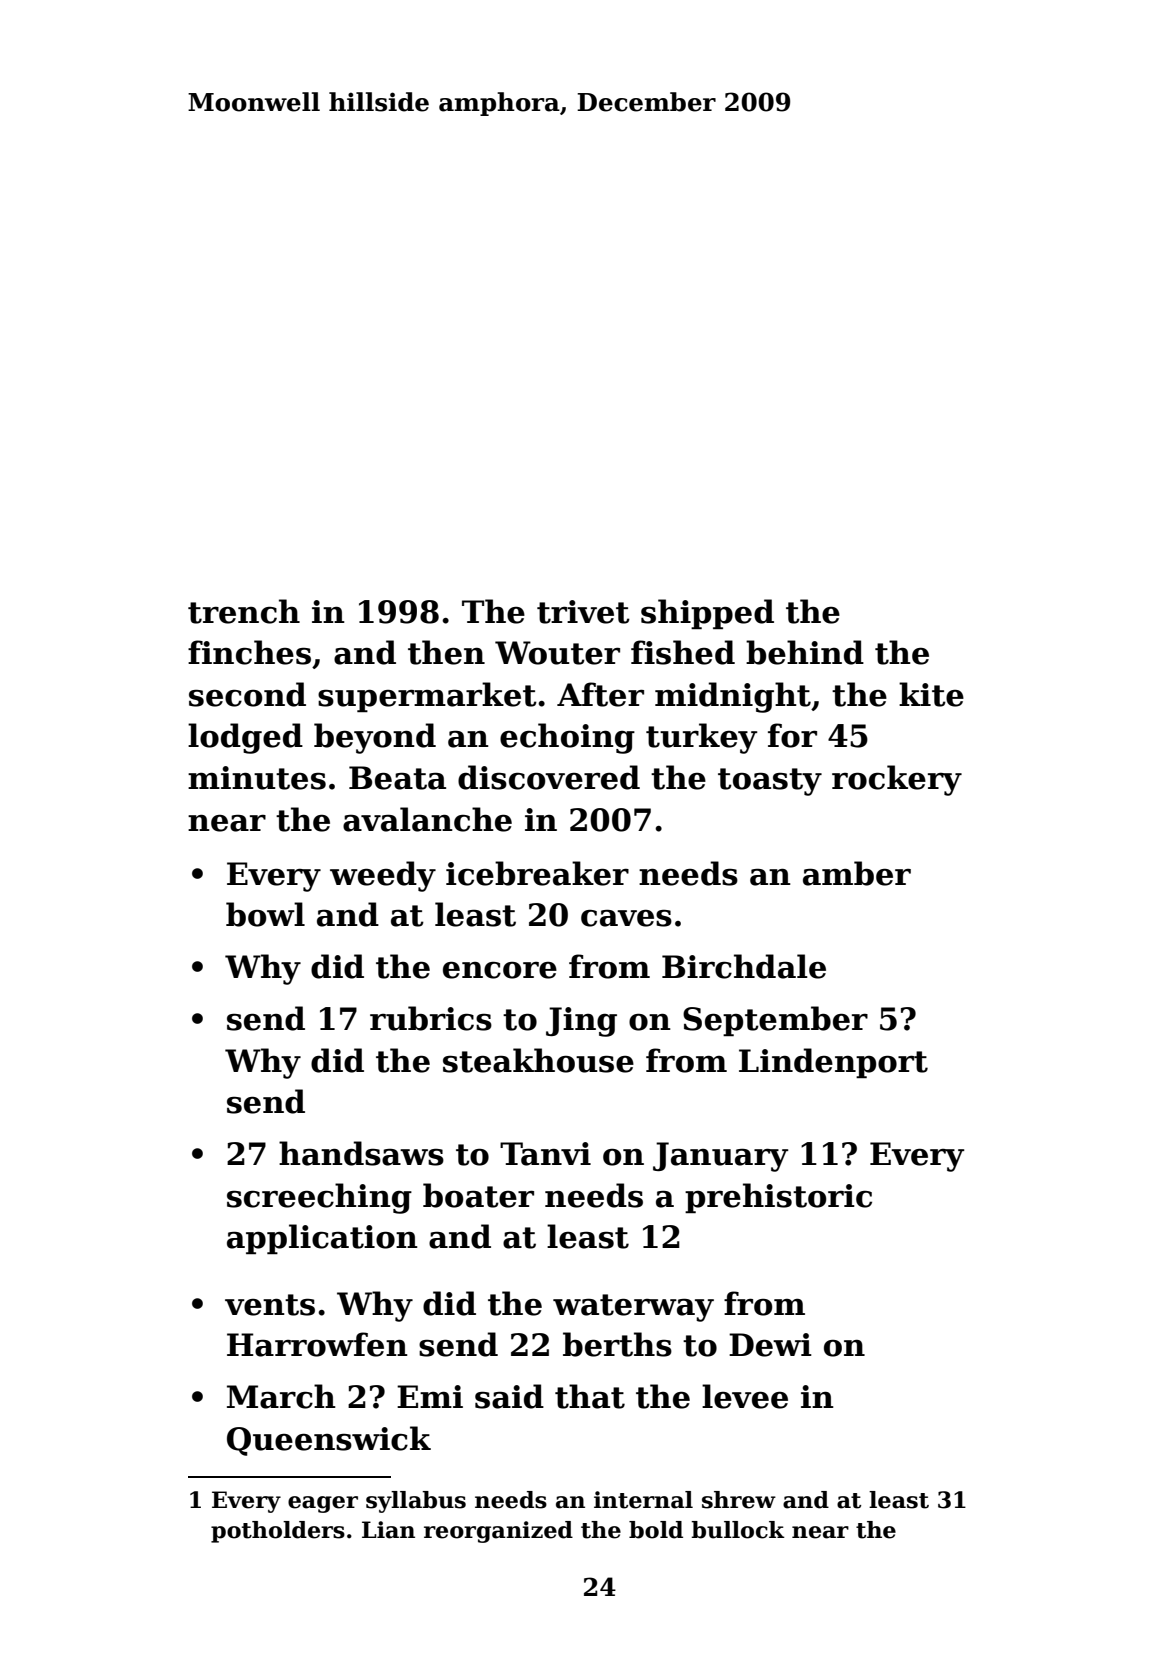 This screenshot has width=1165, height=1654. What do you see at coordinates (707, 614) in the screenshot?
I see `shipped` at bounding box center [707, 614].
